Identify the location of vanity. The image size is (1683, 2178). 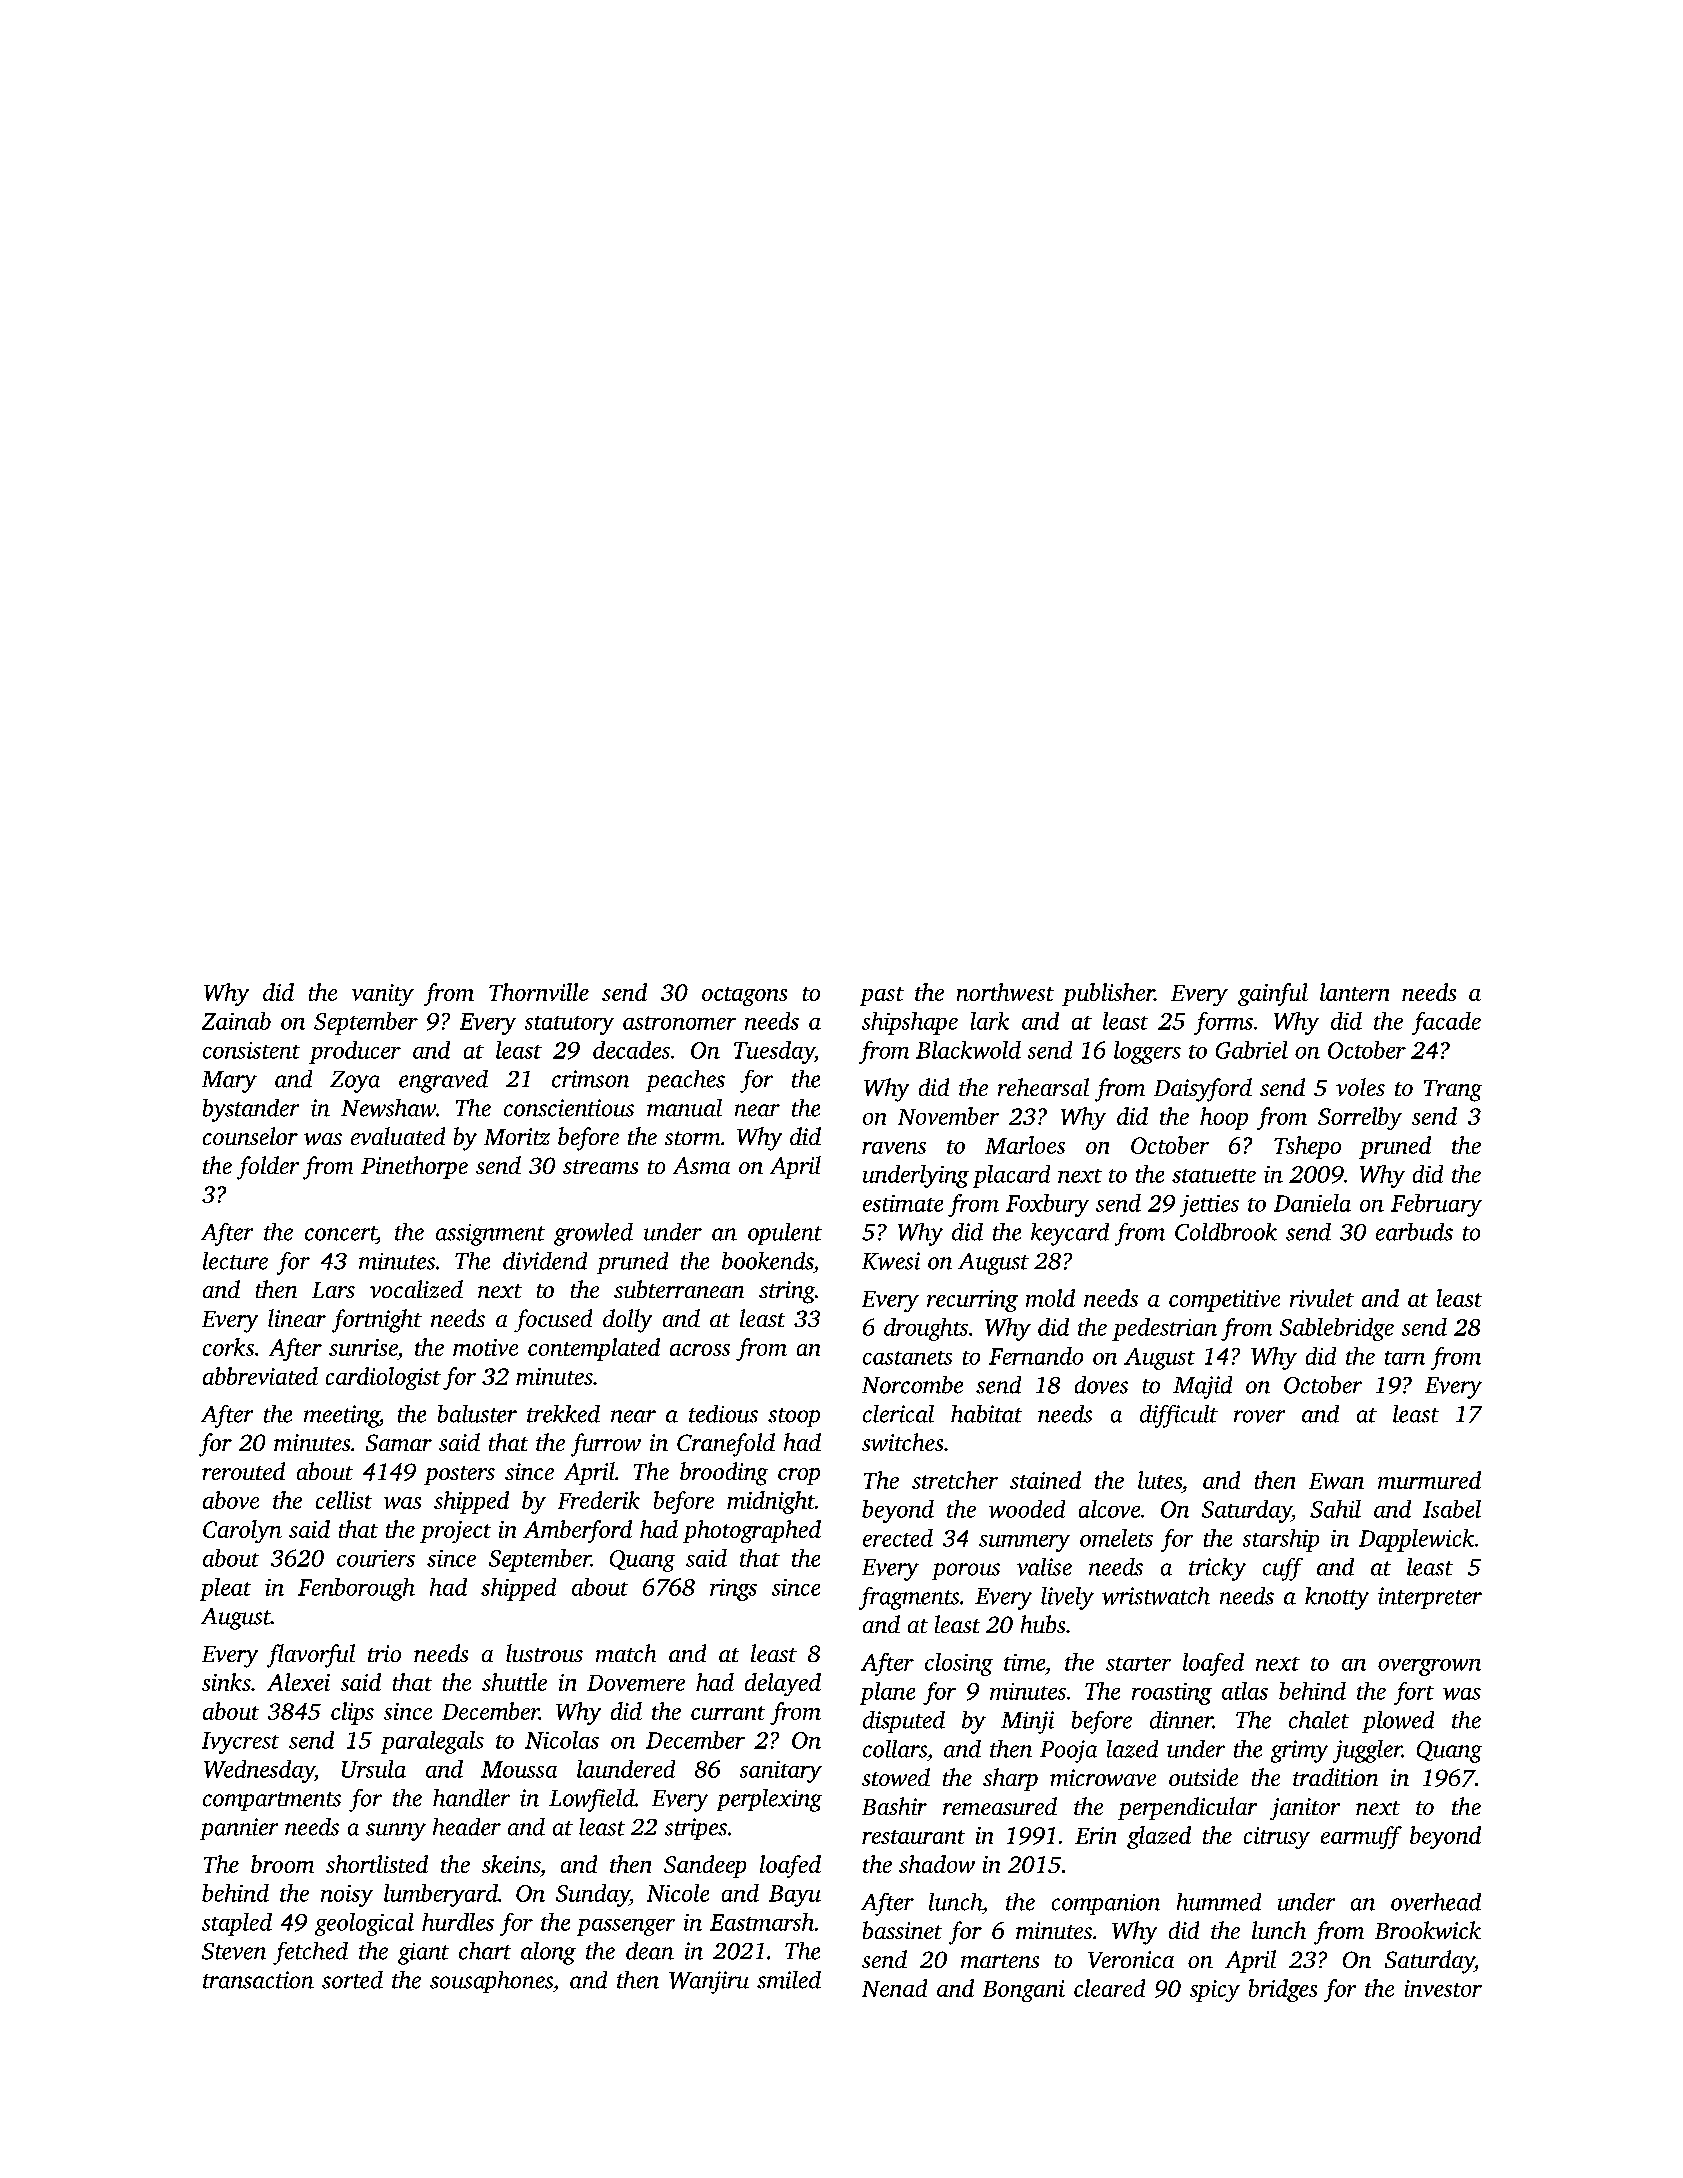
(383, 995).
